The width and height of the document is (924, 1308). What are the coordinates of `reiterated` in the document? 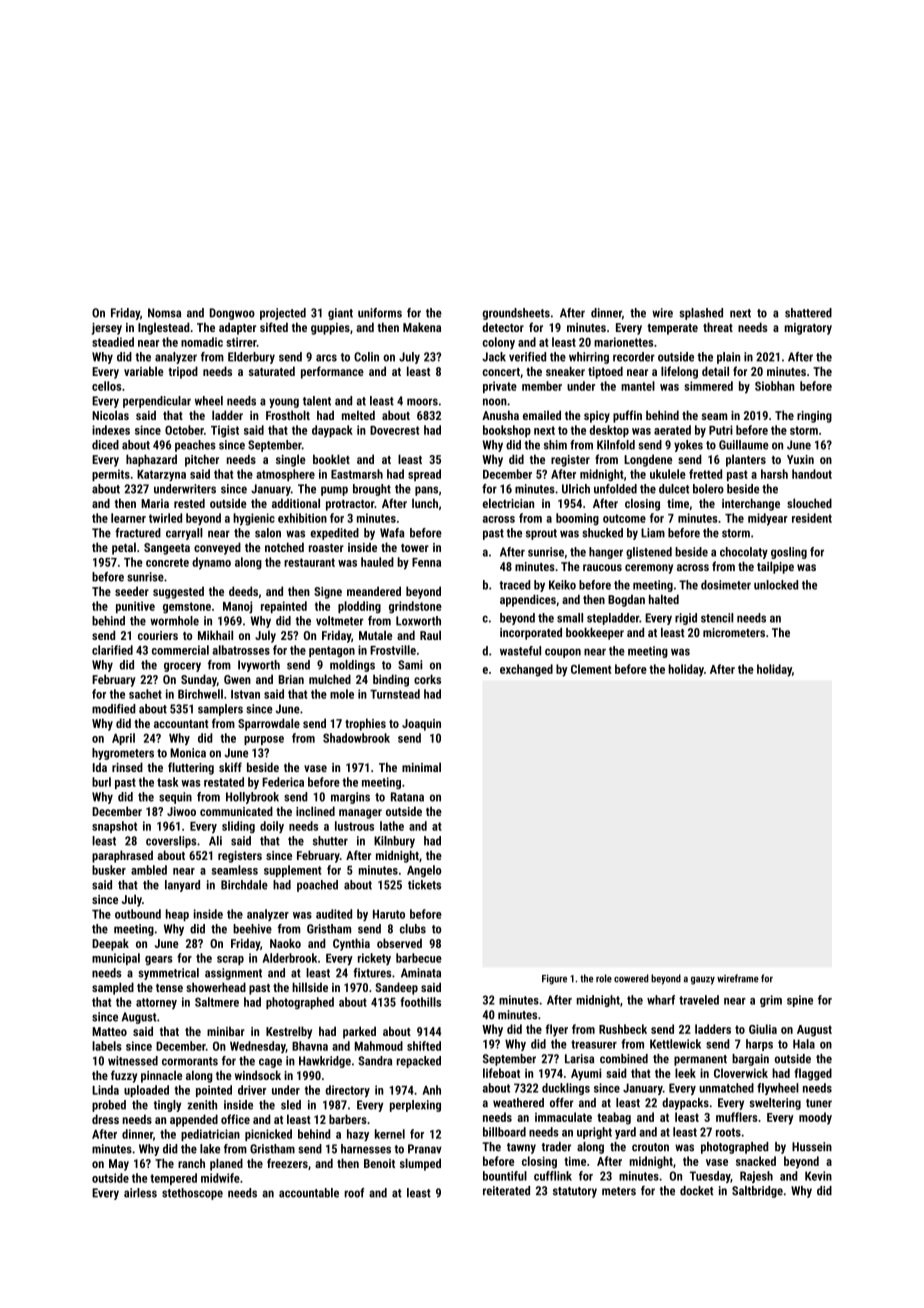 It's located at (506, 1191).
